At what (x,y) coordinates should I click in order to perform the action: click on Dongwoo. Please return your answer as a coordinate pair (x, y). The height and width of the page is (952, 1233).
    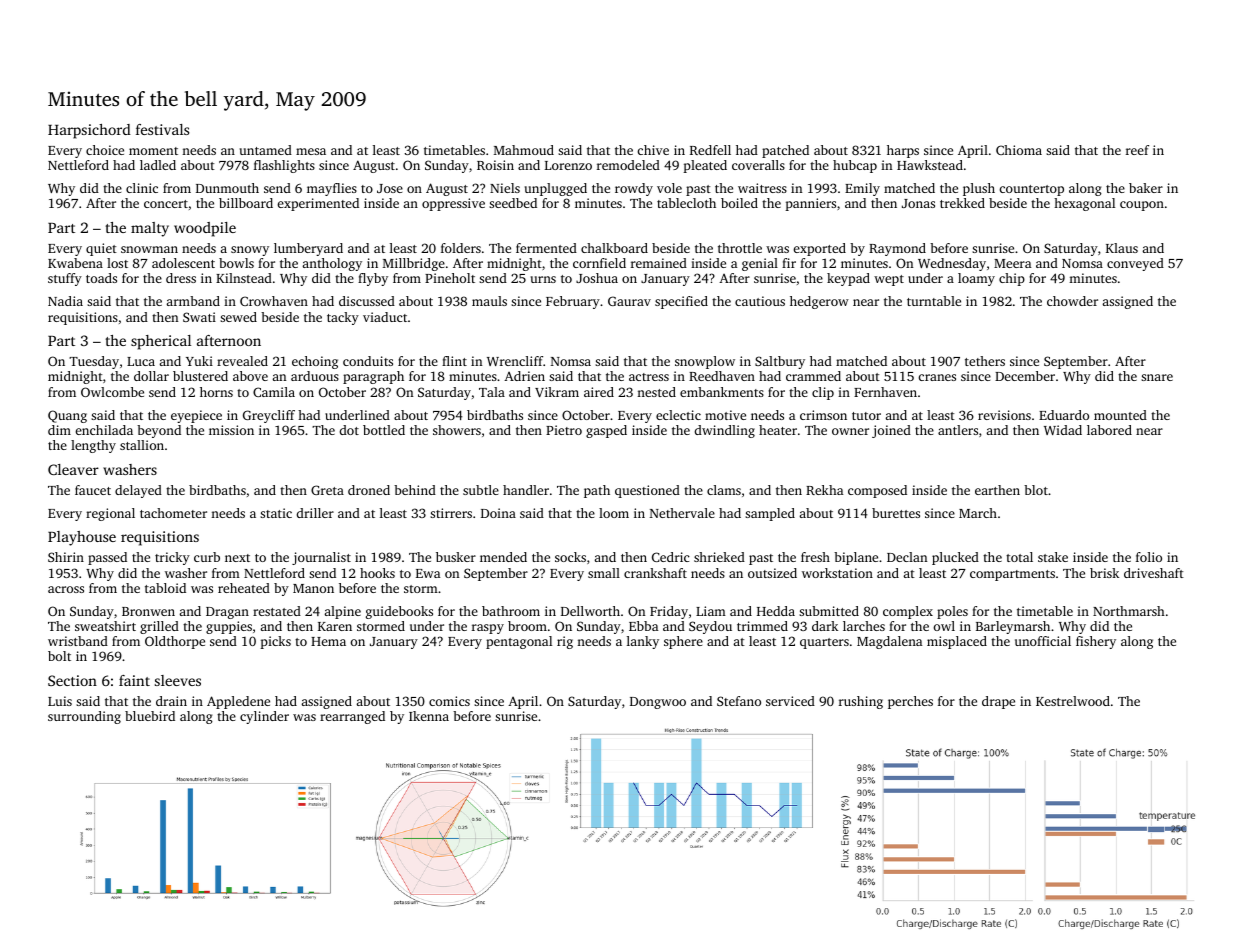
    Looking at the image, I should click on (658, 703).
